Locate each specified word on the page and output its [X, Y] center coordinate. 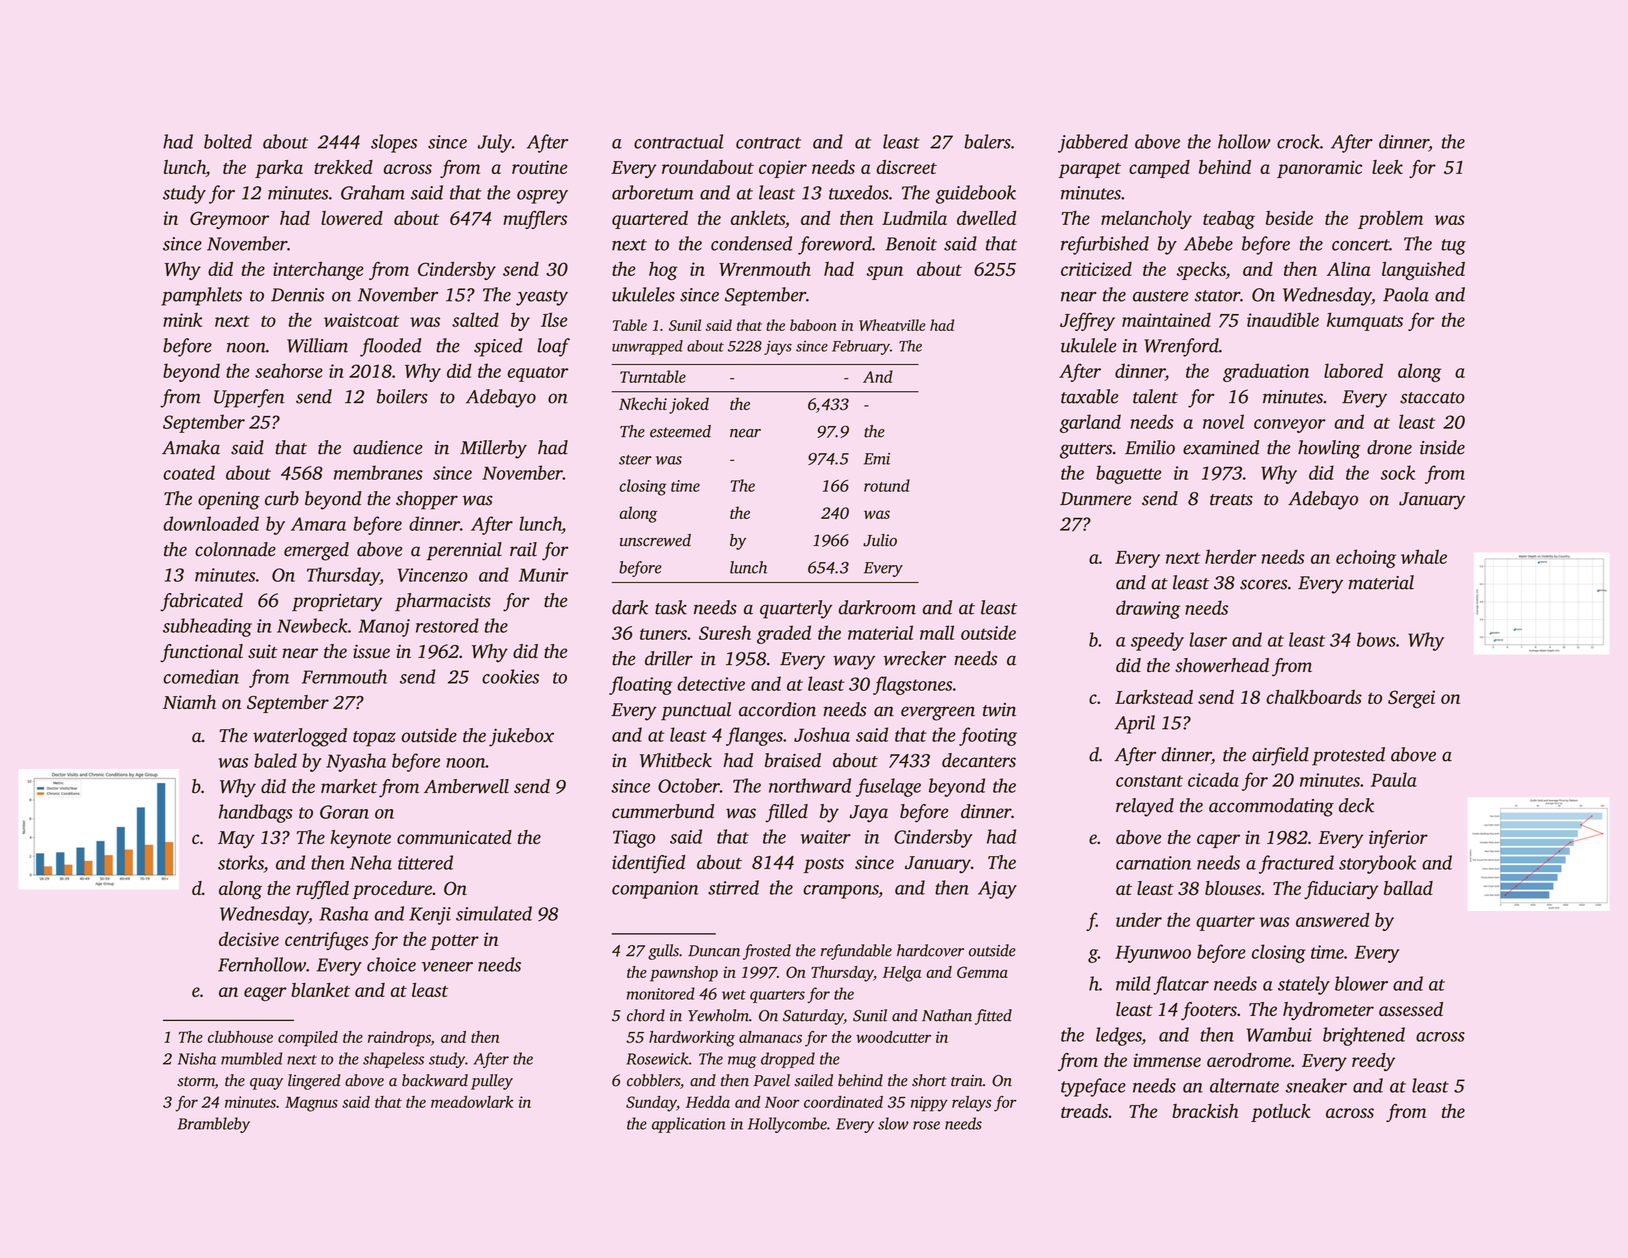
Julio [880, 540]
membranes [378, 472]
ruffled [322, 890]
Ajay [997, 890]
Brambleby [214, 1125]
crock [1298, 141]
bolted [228, 141]
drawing [1148, 609]
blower [1361, 983]
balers [987, 141]
